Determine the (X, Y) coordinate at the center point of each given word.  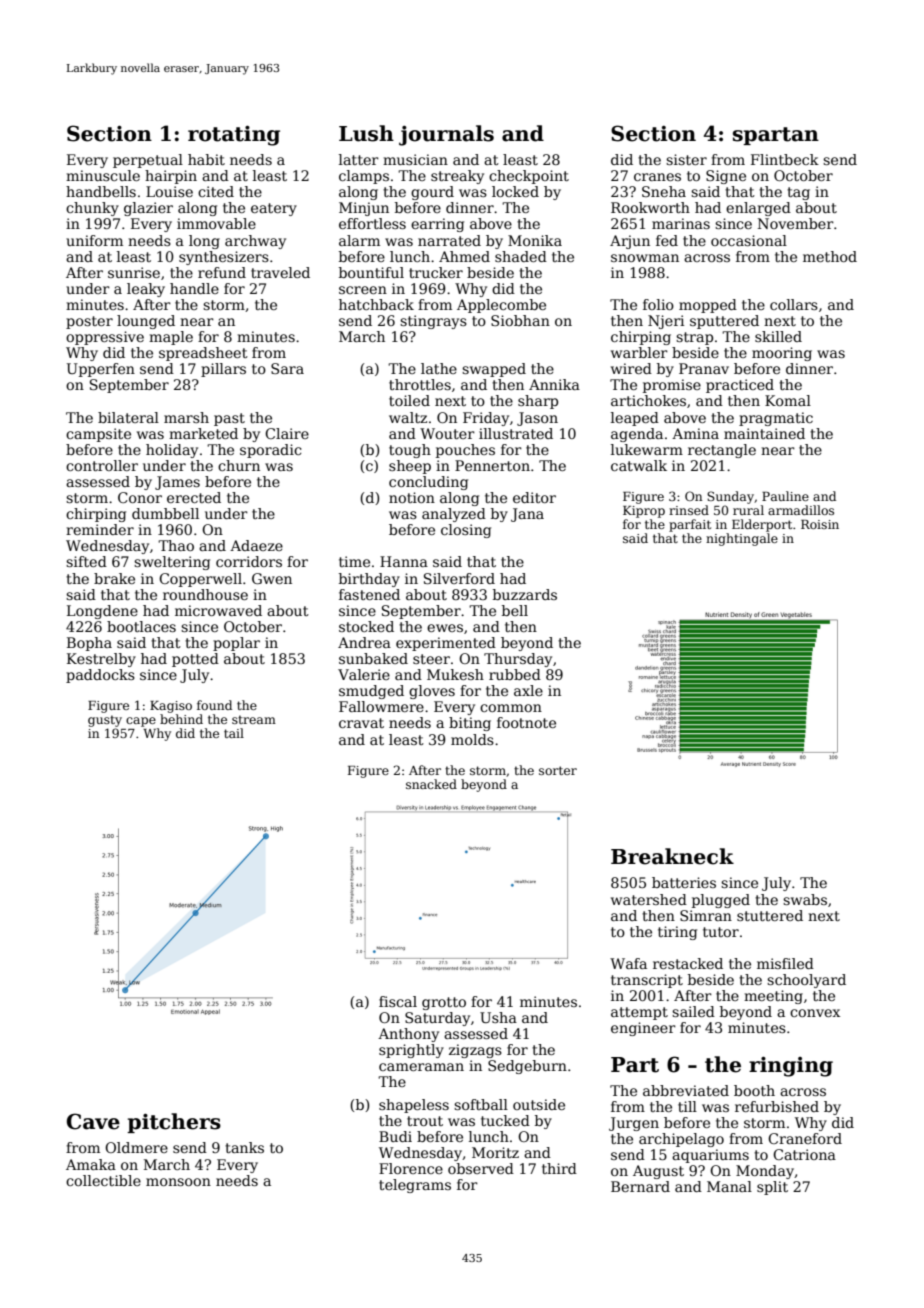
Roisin (820, 524)
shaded (521, 256)
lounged (146, 322)
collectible (103, 1180)
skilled (778, 336)
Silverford (459, 578)
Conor (140, 497)
